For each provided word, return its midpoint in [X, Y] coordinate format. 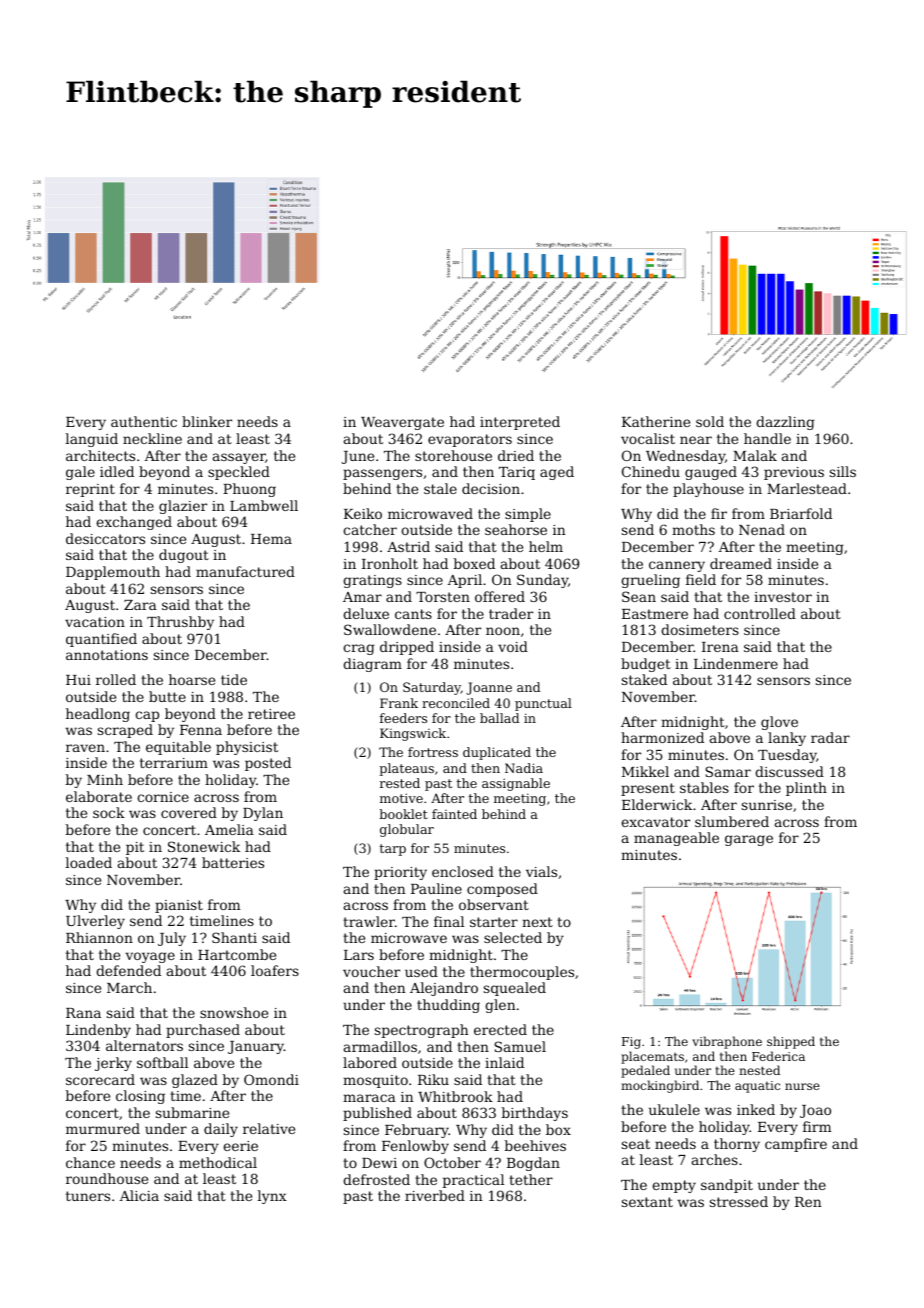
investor [783, 597]
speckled [239, 473]
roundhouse [107, 1178]
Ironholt [390, 563]
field [701, 579]
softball [162, 1062]
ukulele [674, 1109]
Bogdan [533, 1164]
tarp [392, 850]
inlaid [504, 1062]
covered [189, 812]
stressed [739, 1201]
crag [359, 649]
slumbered [732, 821]
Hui [78, 680]
